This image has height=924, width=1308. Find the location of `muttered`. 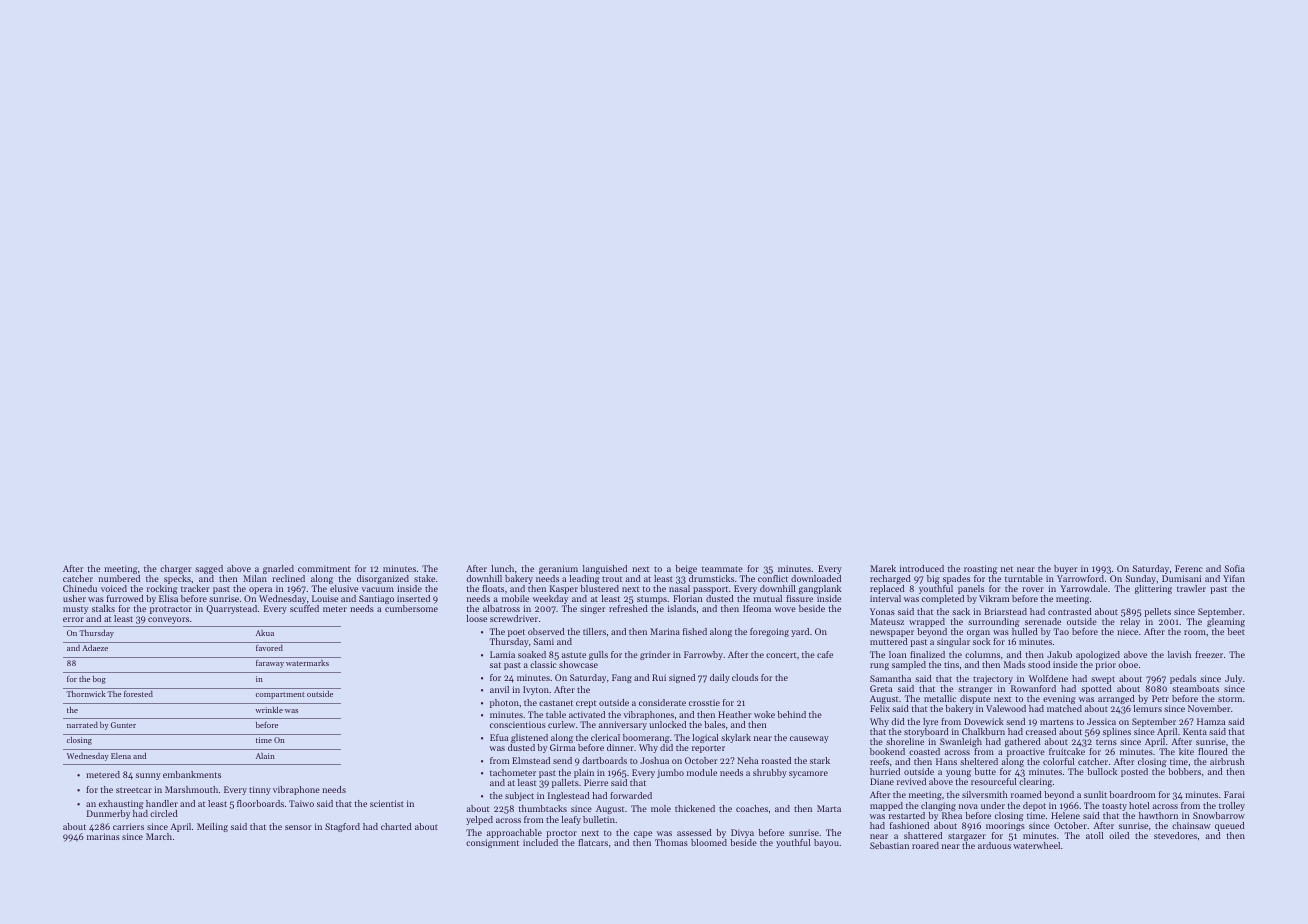

muttered is located at coordinates (889, 641).
